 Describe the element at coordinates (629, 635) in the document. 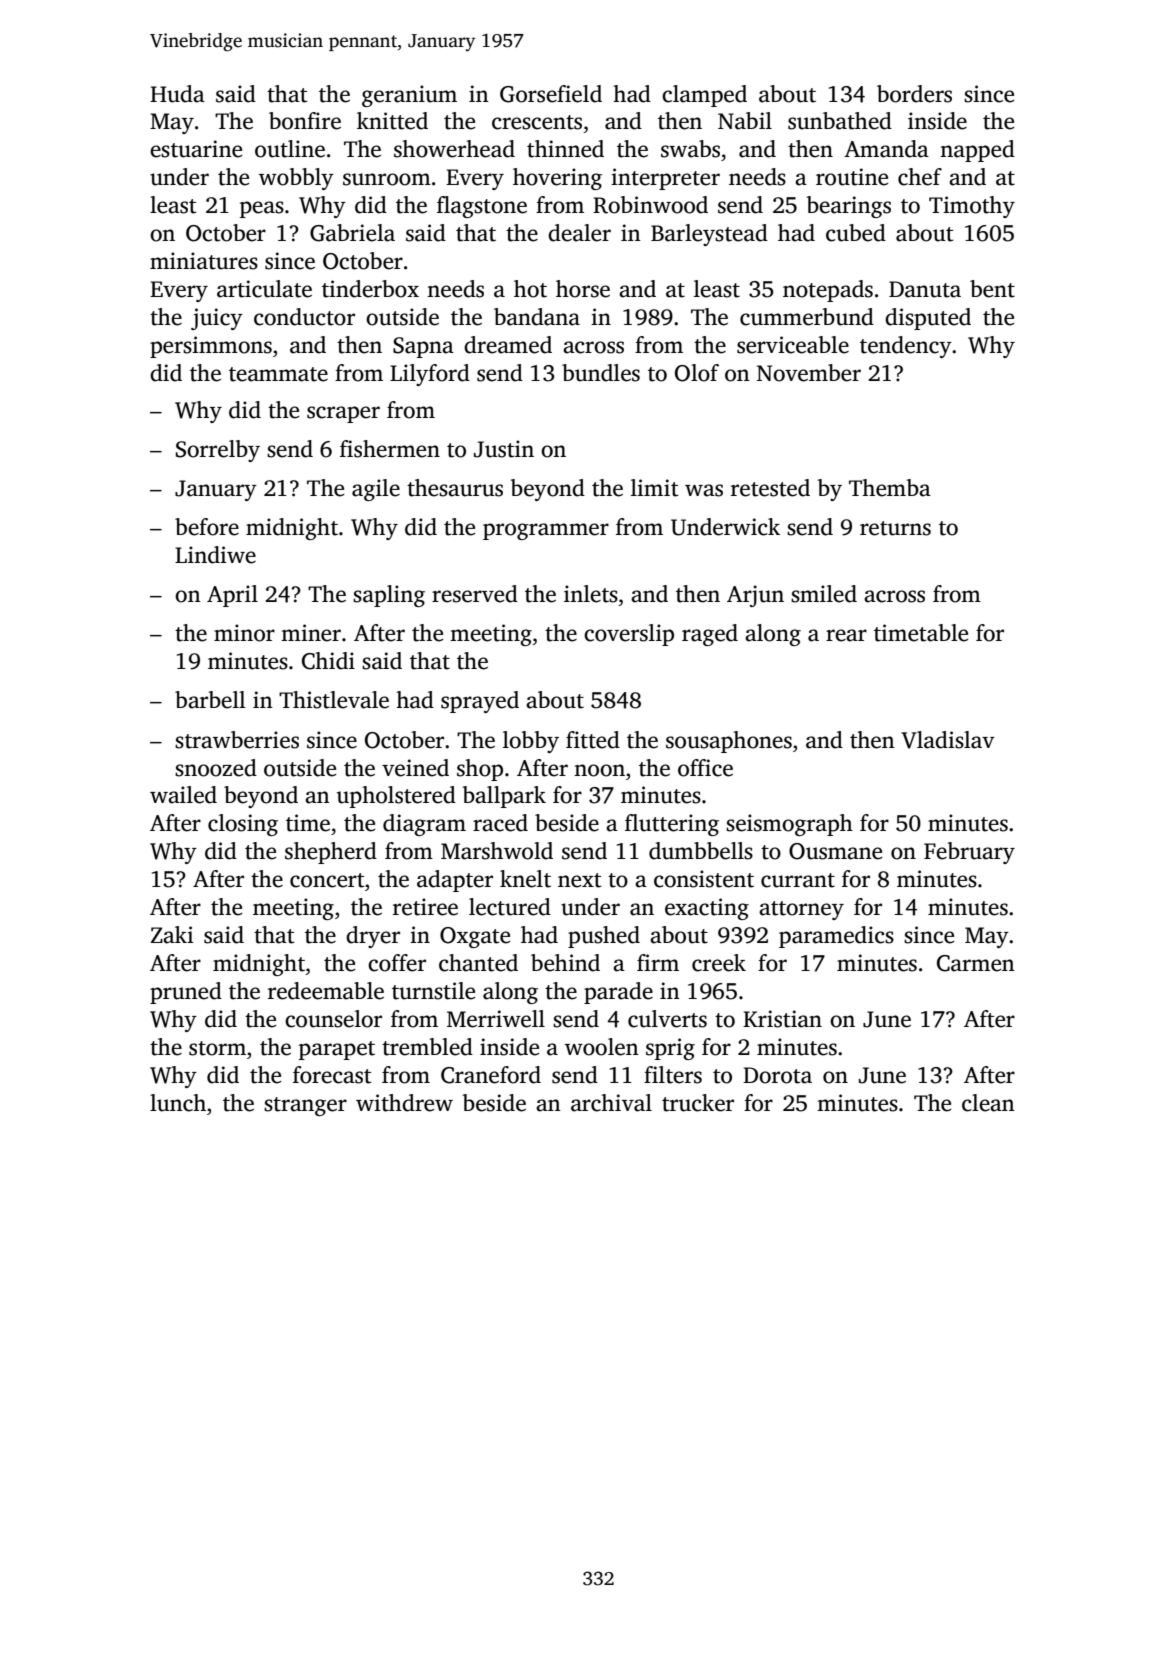

I see `coverslip` at that location.
